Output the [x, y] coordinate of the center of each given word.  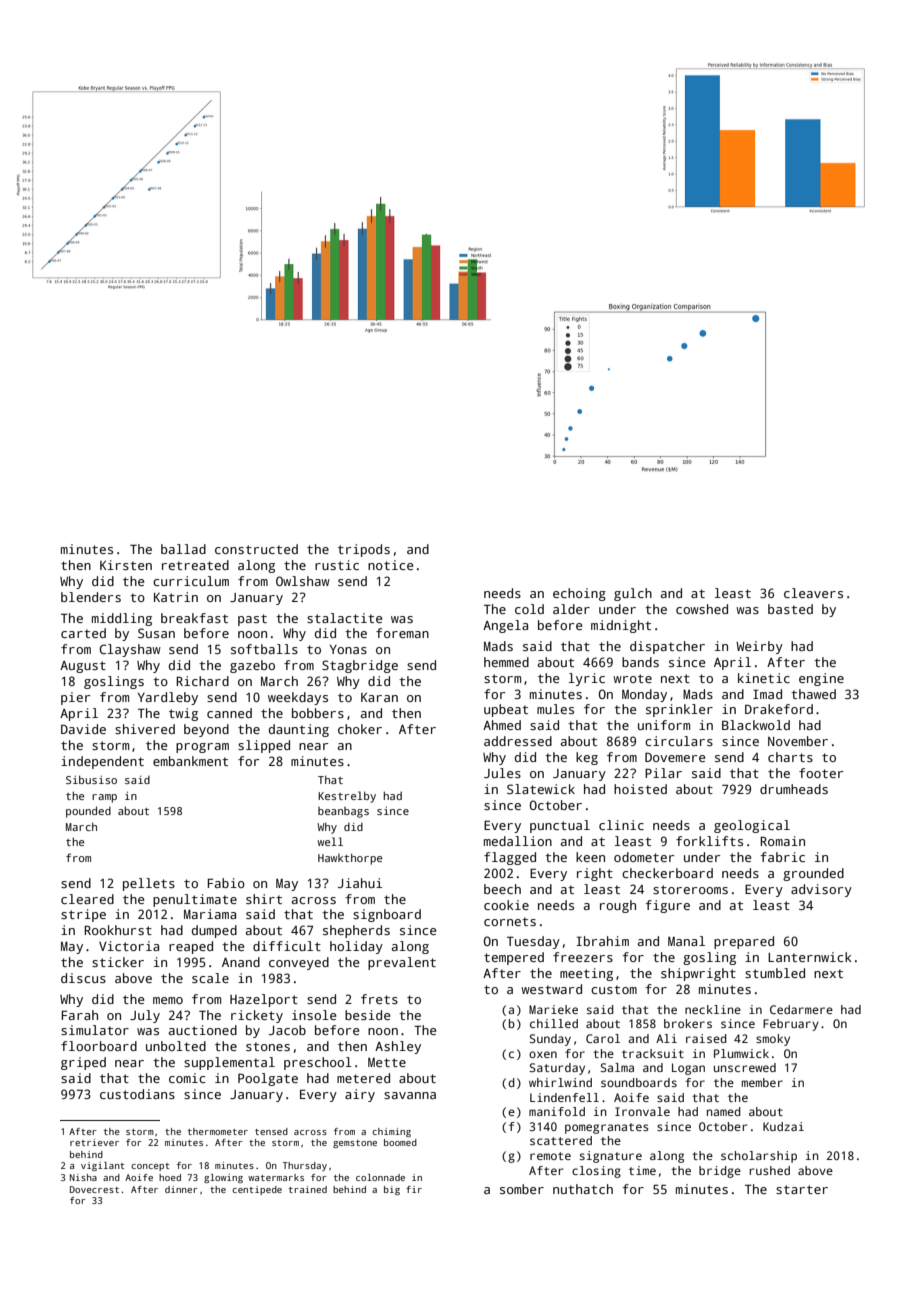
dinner [181, 1189]
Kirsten [126, 565]
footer [821, 773]
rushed [769, 1170]
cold [529, 609]
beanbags [343, 812]
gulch [633, 594]
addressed [518, 741]
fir [414, 1189]
